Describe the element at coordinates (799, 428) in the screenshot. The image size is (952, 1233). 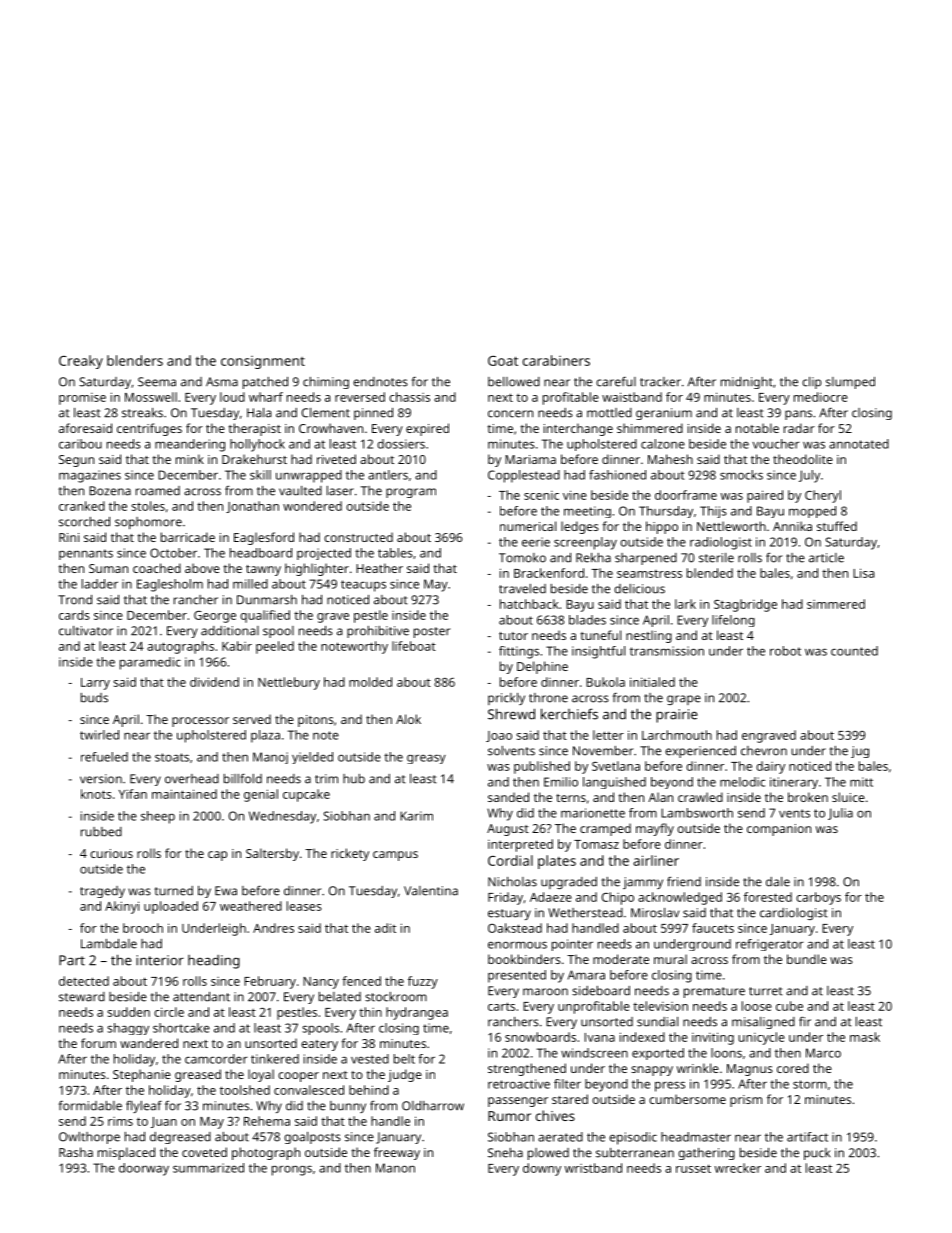
I see `radar` at that location.
